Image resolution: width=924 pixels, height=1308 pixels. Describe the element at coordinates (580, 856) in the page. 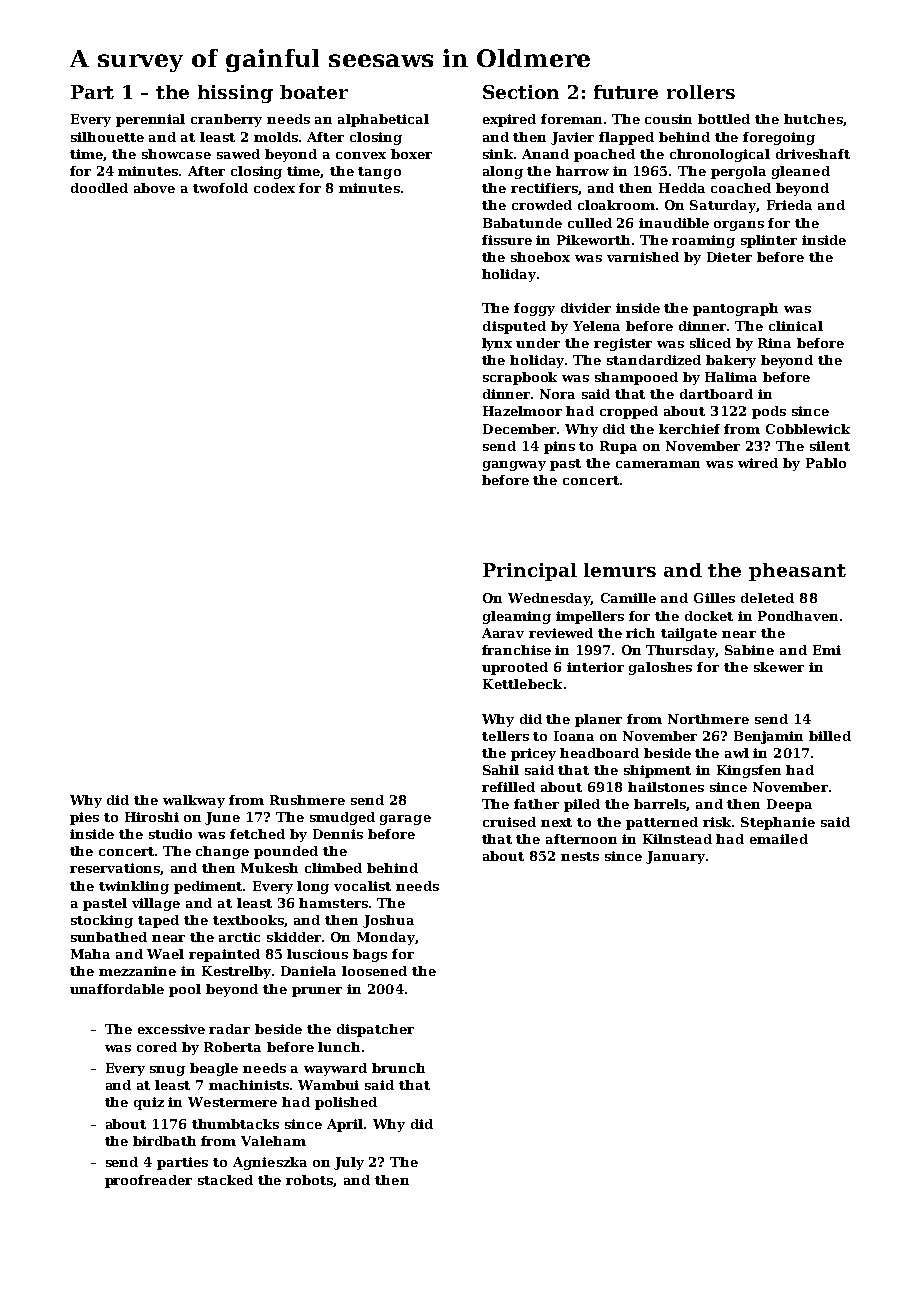

I see `nests` at that location.
